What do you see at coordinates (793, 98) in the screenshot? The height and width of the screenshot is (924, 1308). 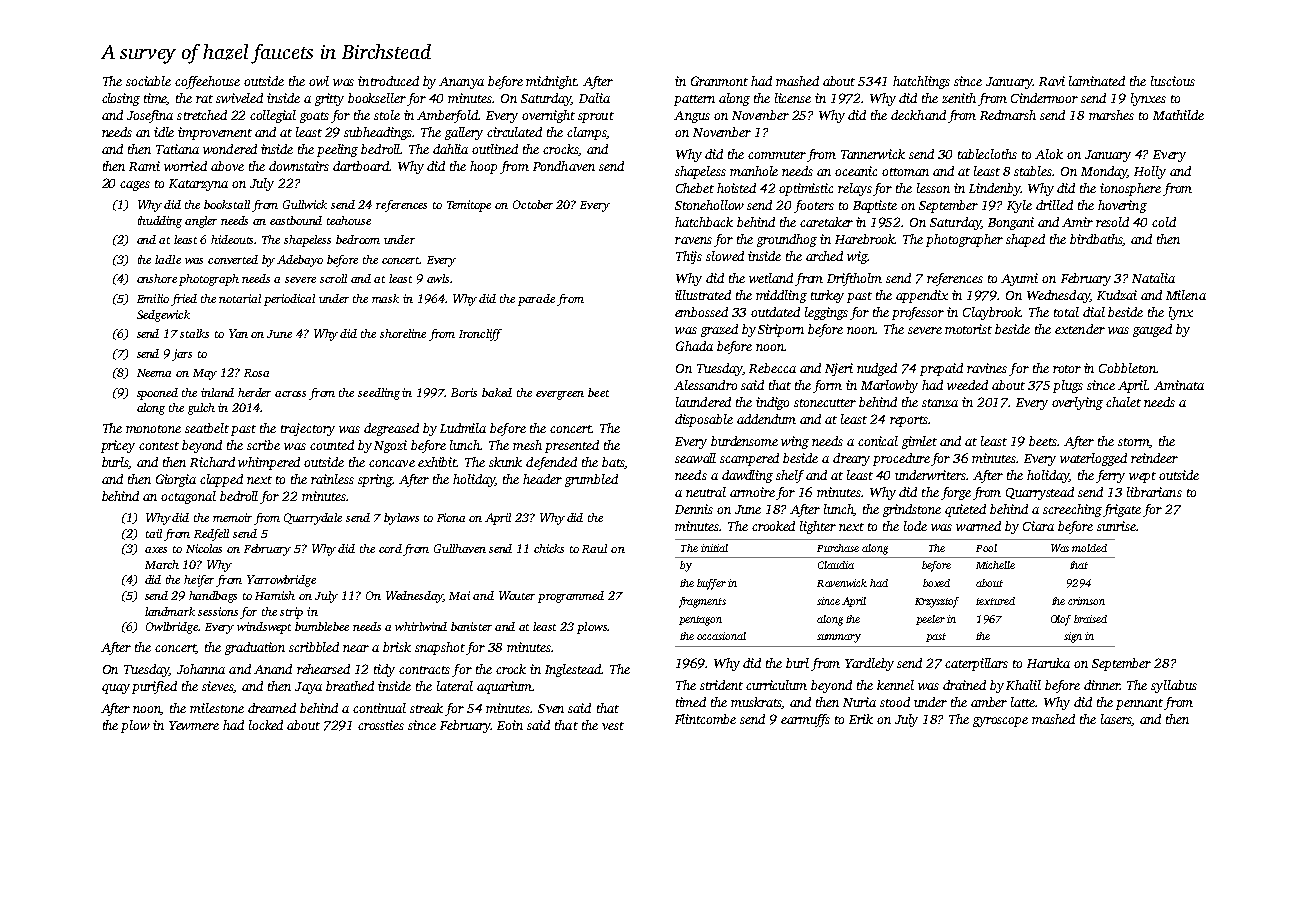 I see `license` at bounding box center [793, 98].
